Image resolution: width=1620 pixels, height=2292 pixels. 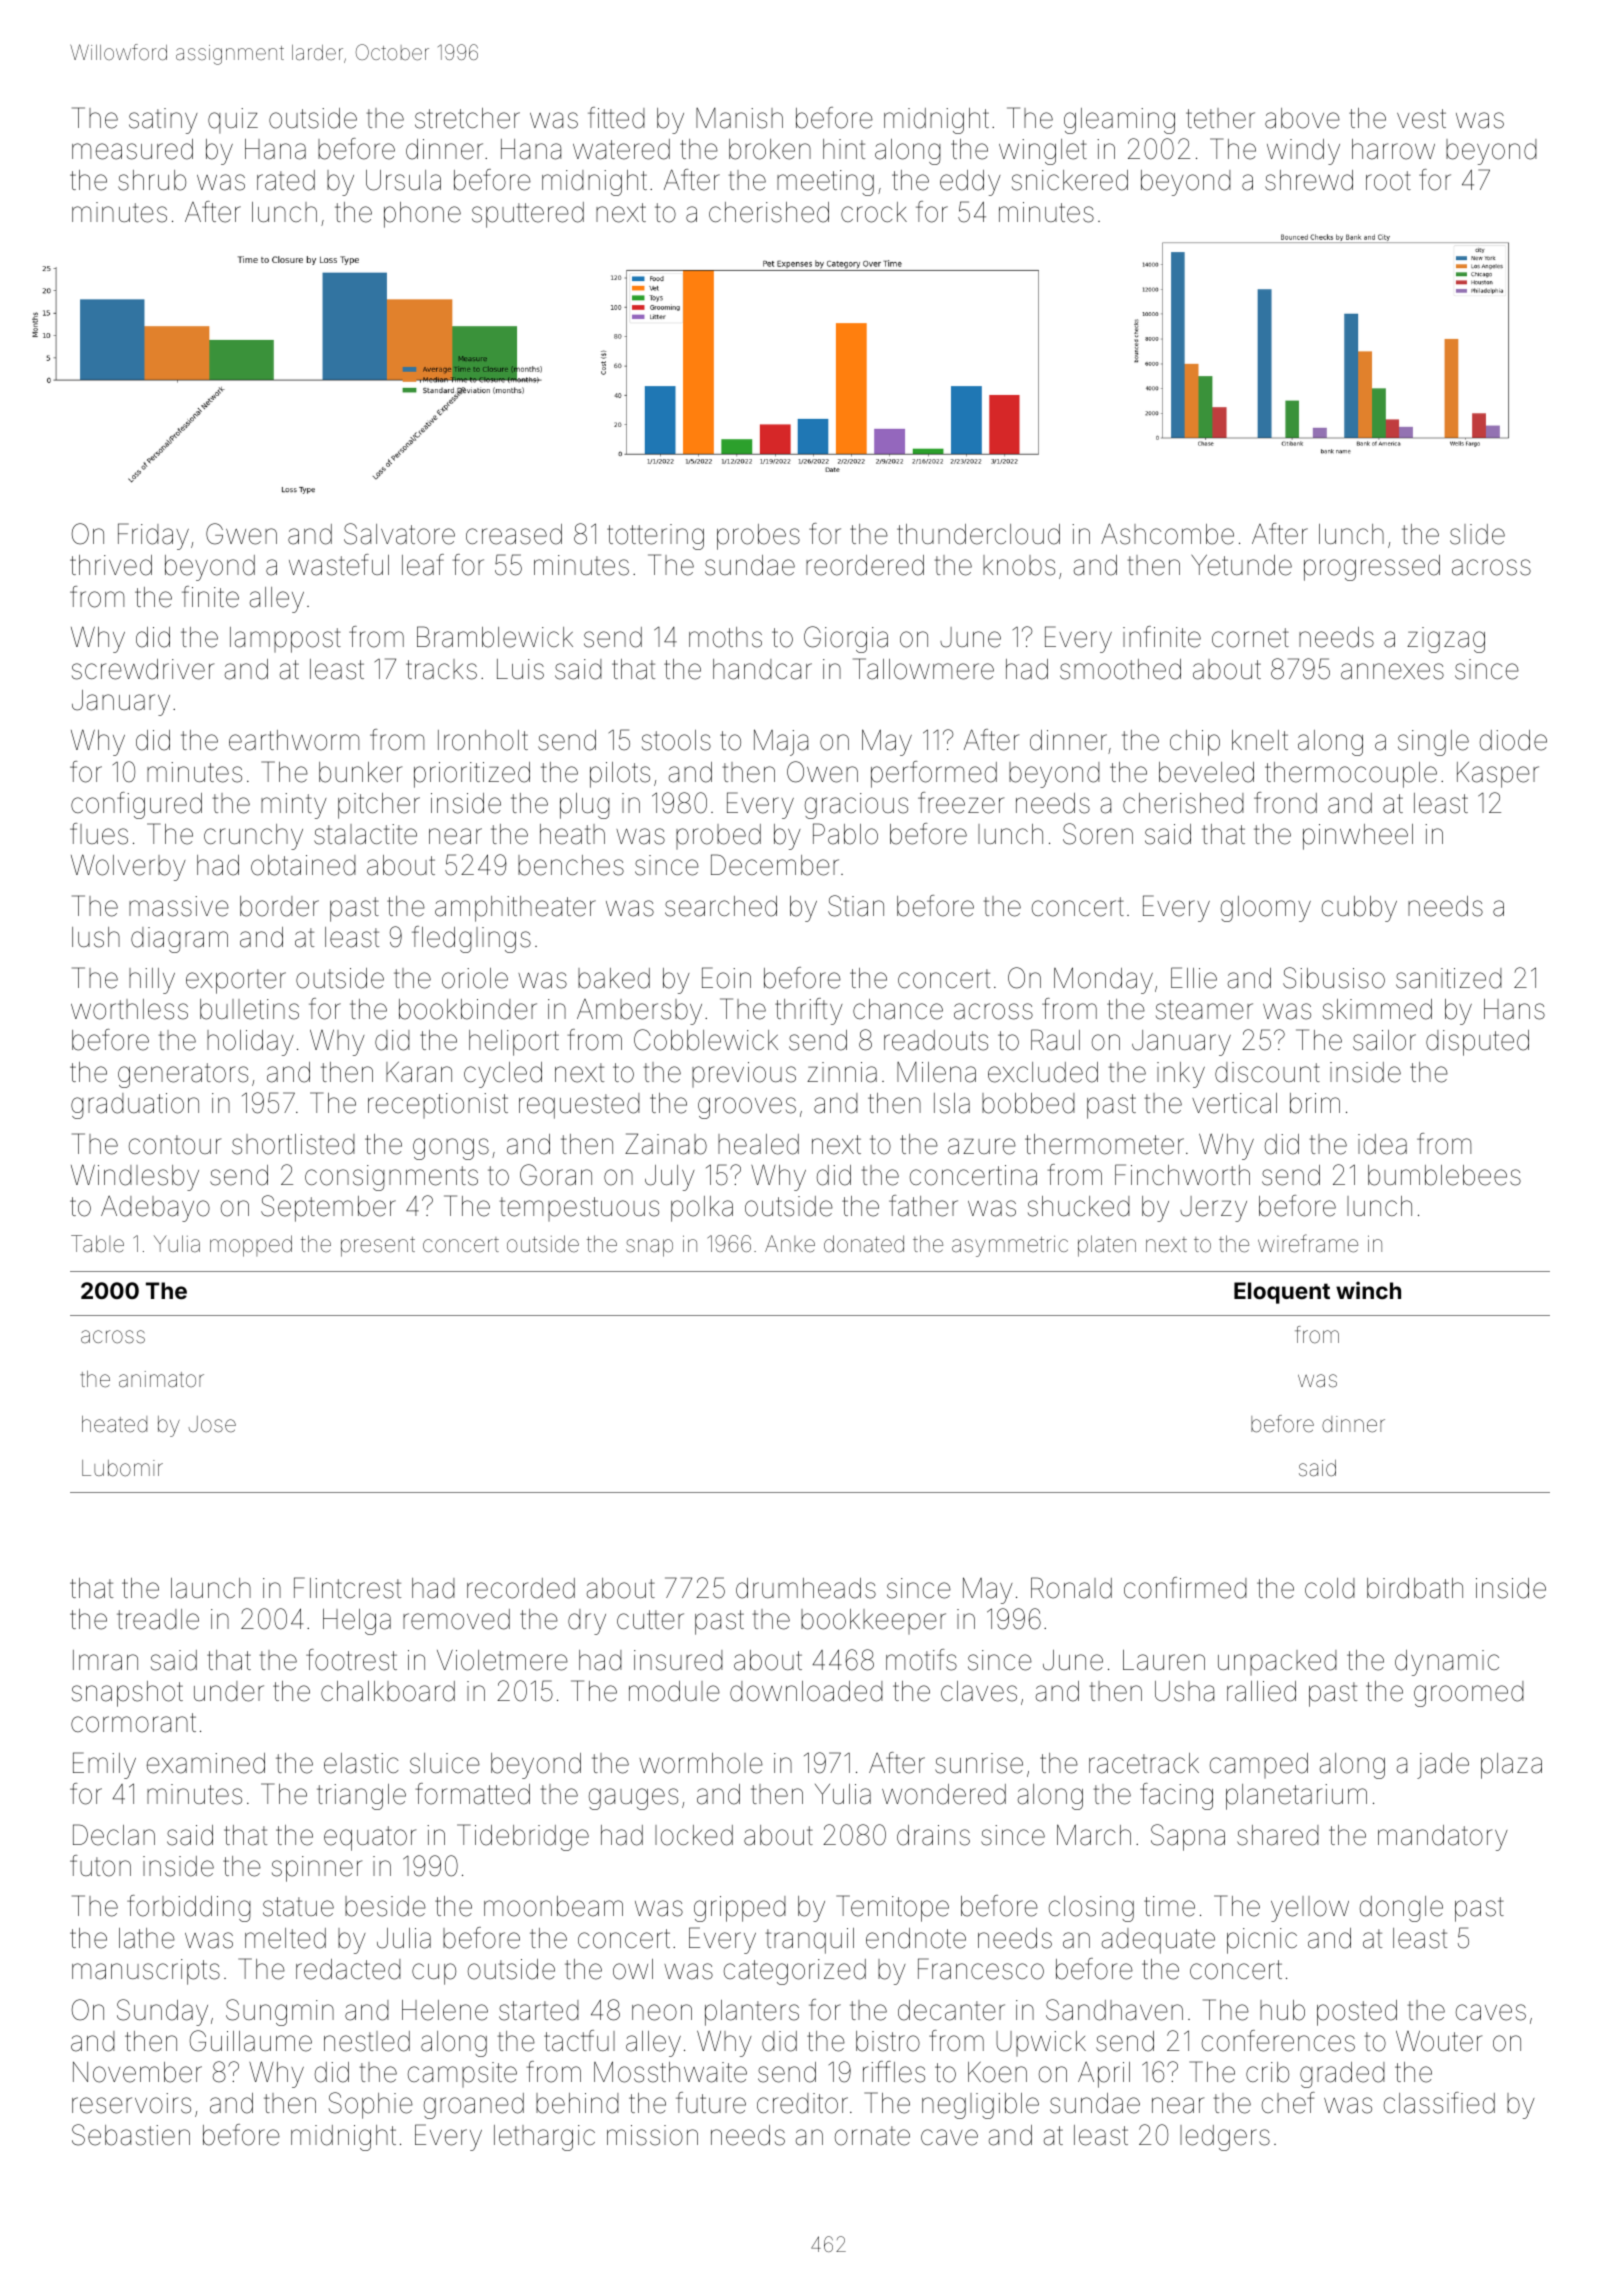 What do you see at coordinates (1443, 1838) in the document?
I see `mandatory` at bounding box center [1443, 1838].
